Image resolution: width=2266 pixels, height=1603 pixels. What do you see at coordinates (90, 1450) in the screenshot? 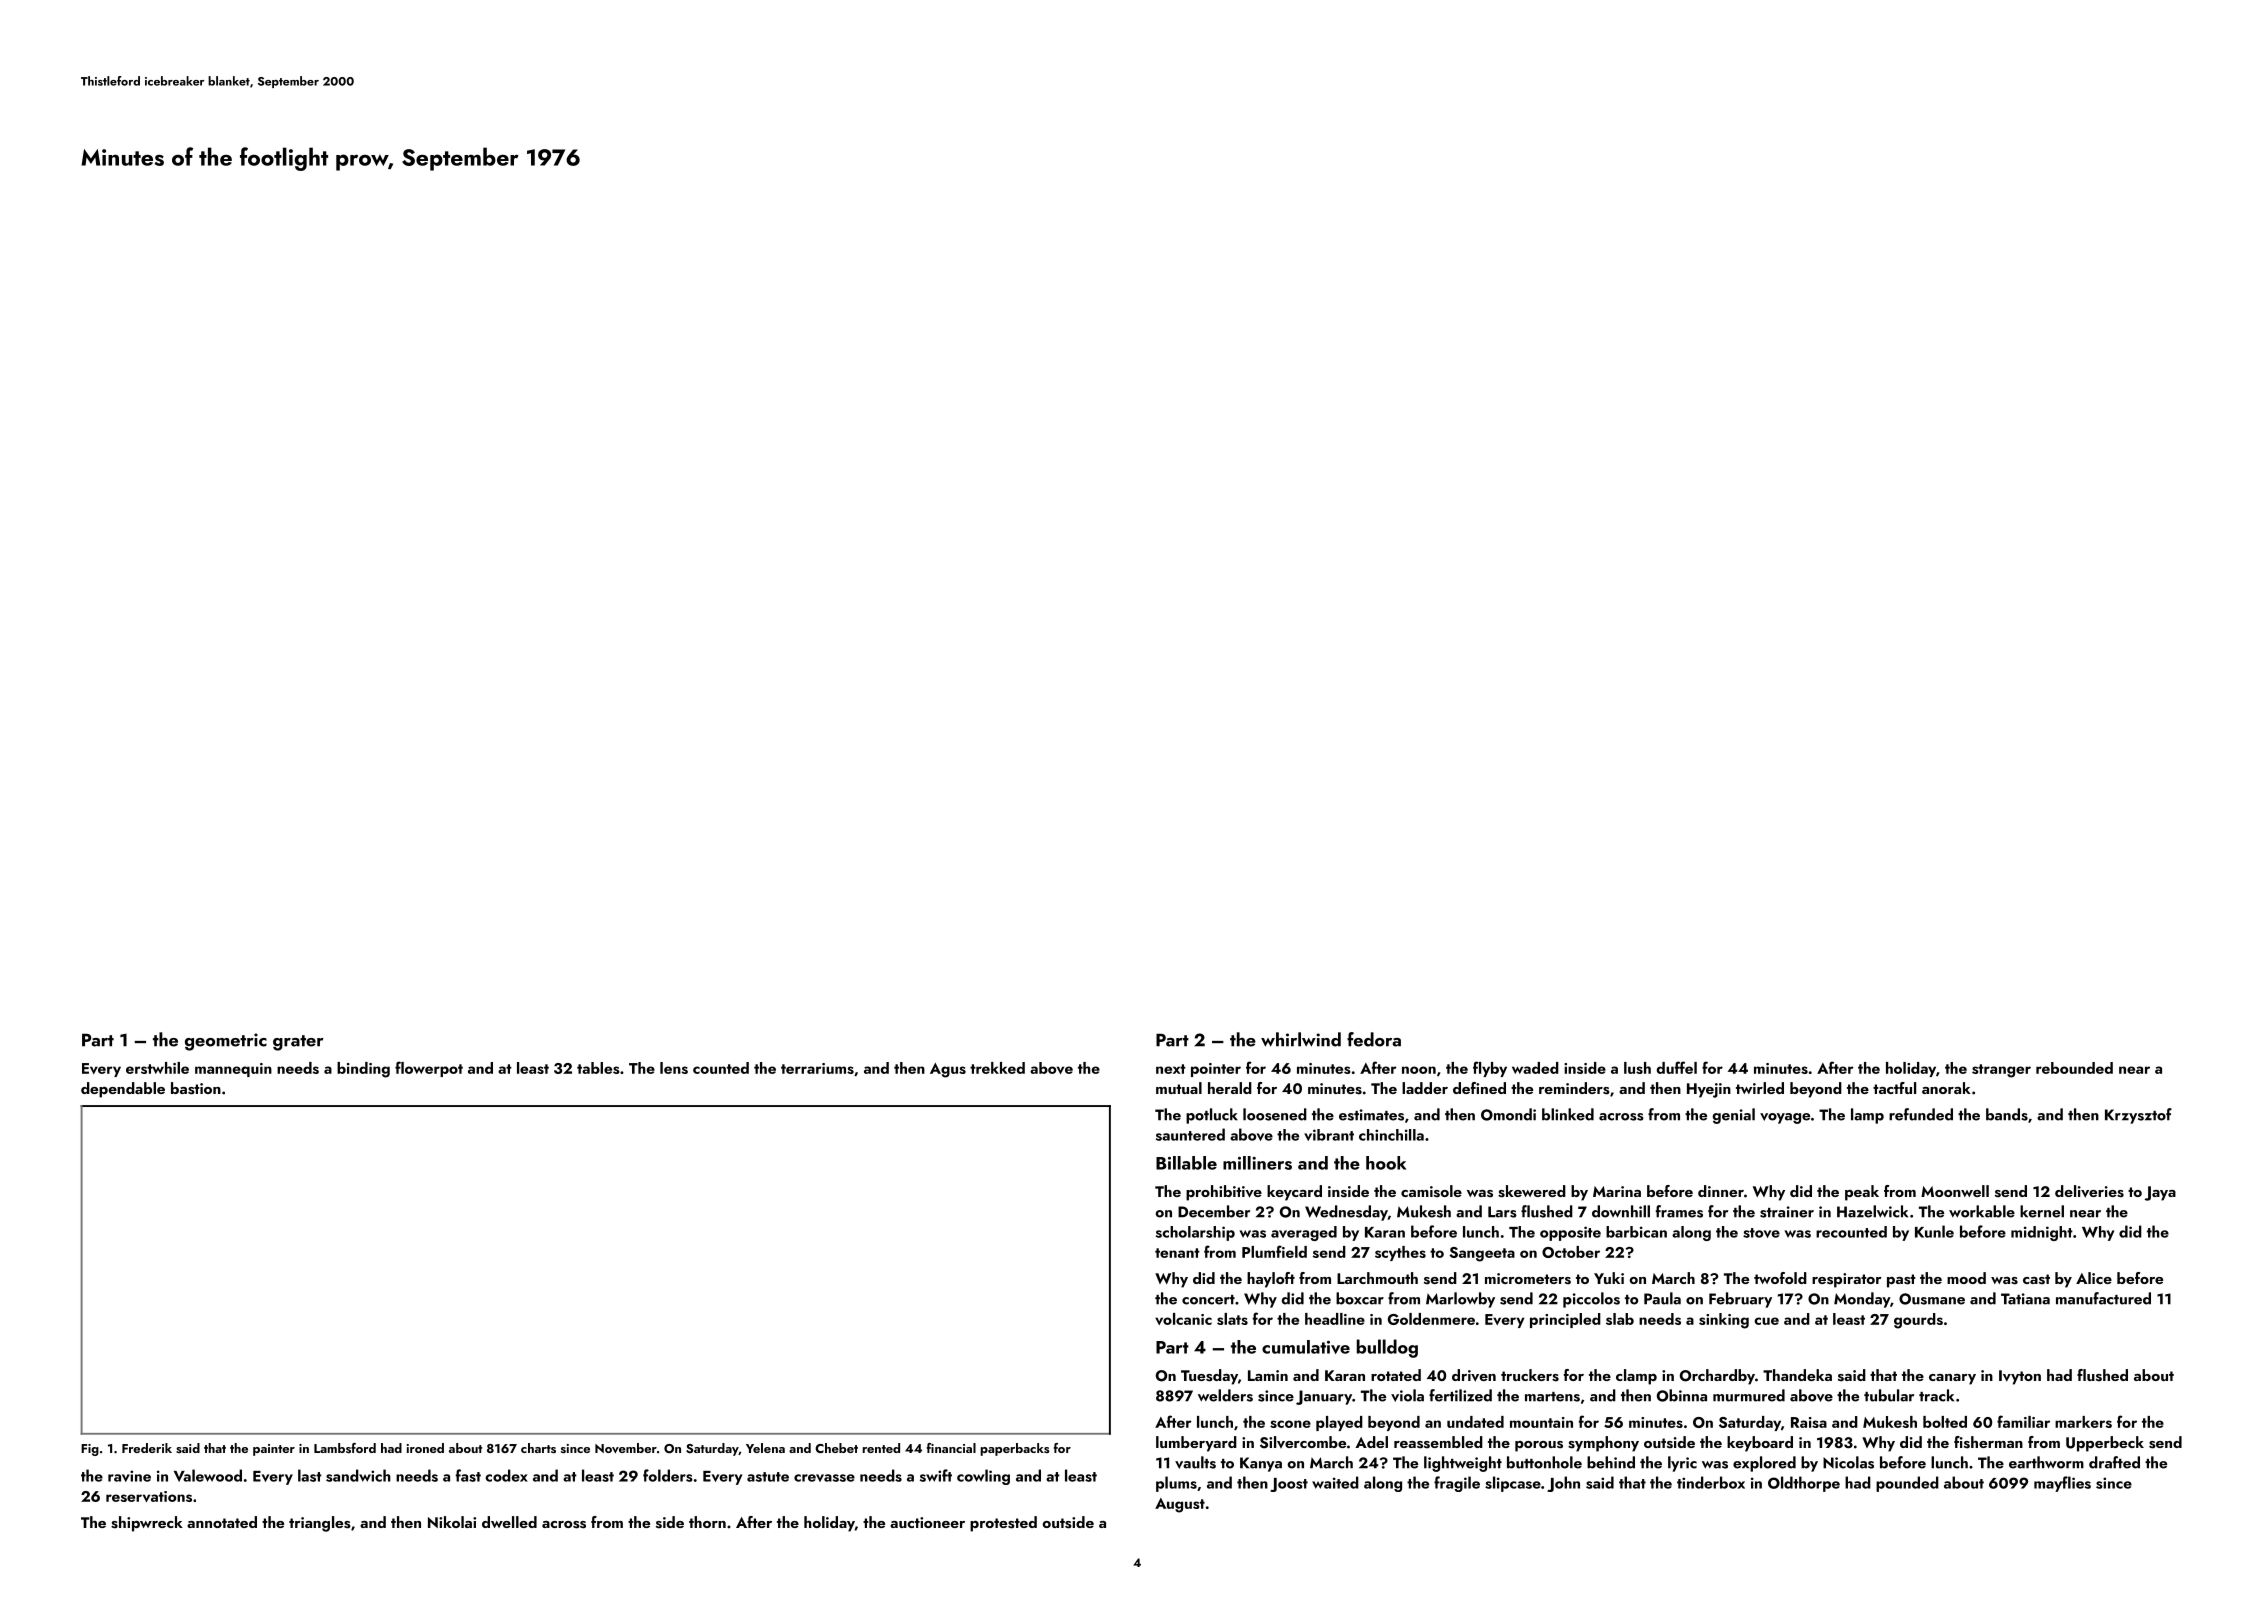
I see `Fig` at bounding box center [90, 1450].
